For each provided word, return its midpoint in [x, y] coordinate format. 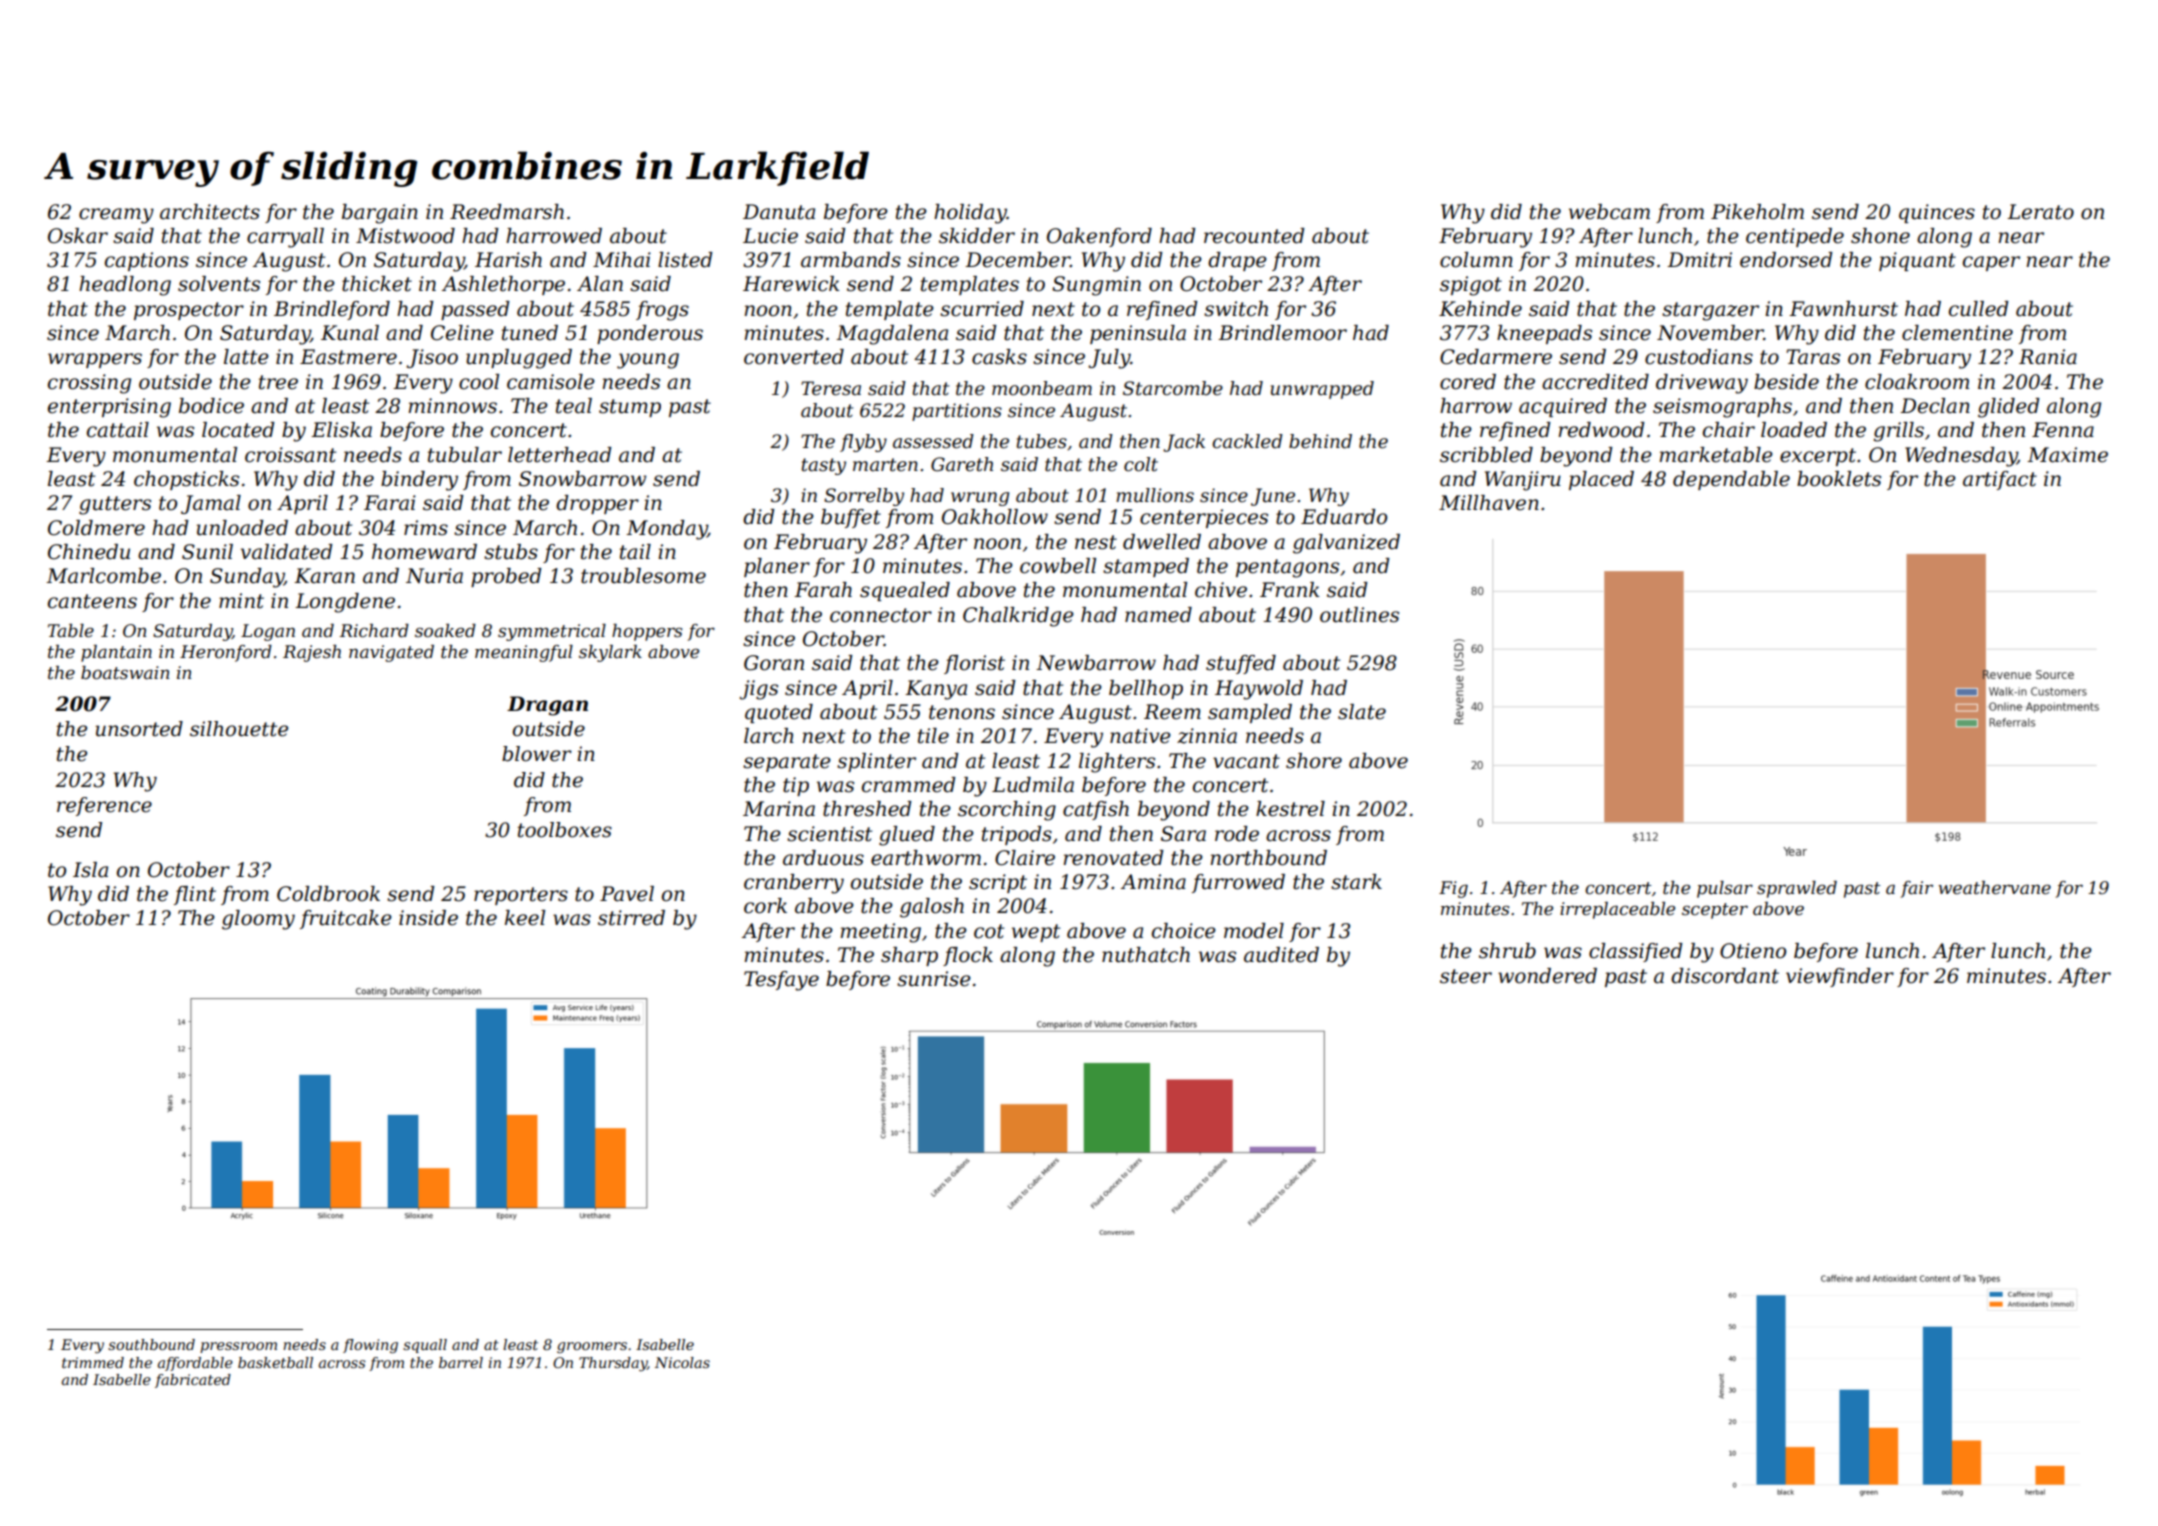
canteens [92, 601]
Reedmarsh [507, 212]
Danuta [779, 212]
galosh [932, 908]
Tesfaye [781, 981]
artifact [2000, 480]
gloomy [258, 920]
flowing [370, 1346]
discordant [1725, 976]
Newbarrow [1096, 663]
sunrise [934, 979]
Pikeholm [1757, 212]
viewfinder [1840, 977]
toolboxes [565, 830]
